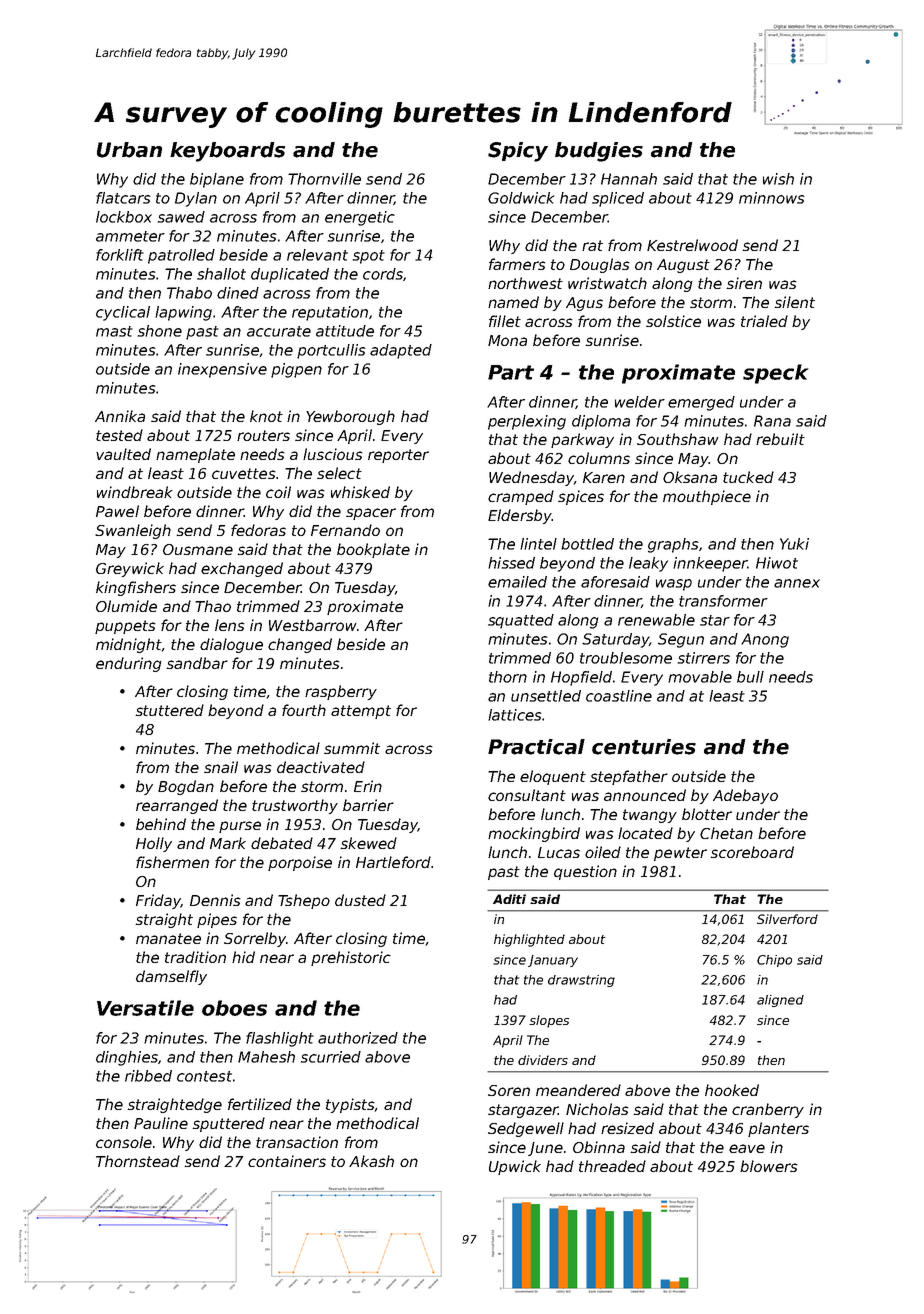  I want to click on Kestrelwood, so click(692, 245).
